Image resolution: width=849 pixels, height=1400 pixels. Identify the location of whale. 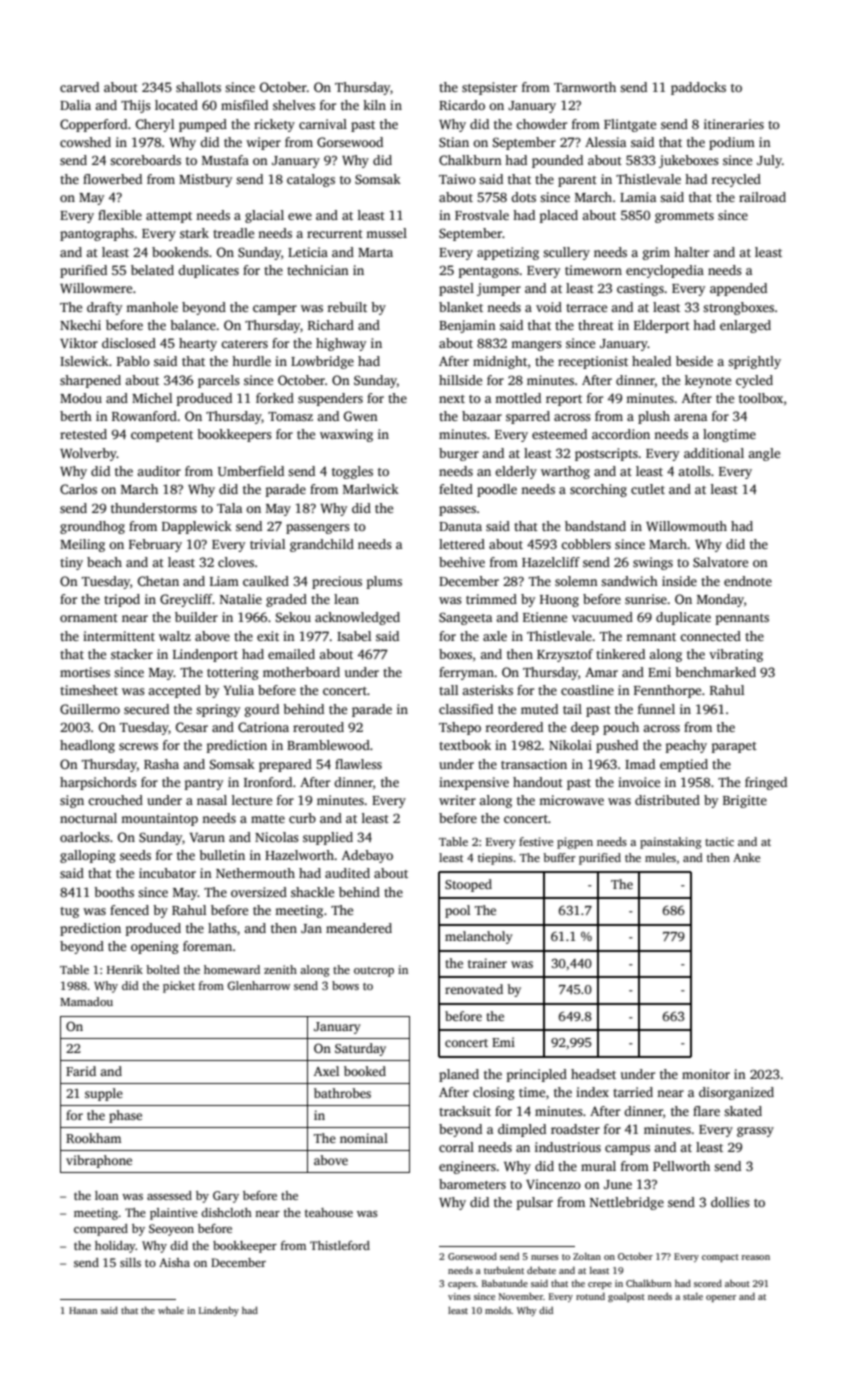
(171, 1310).
